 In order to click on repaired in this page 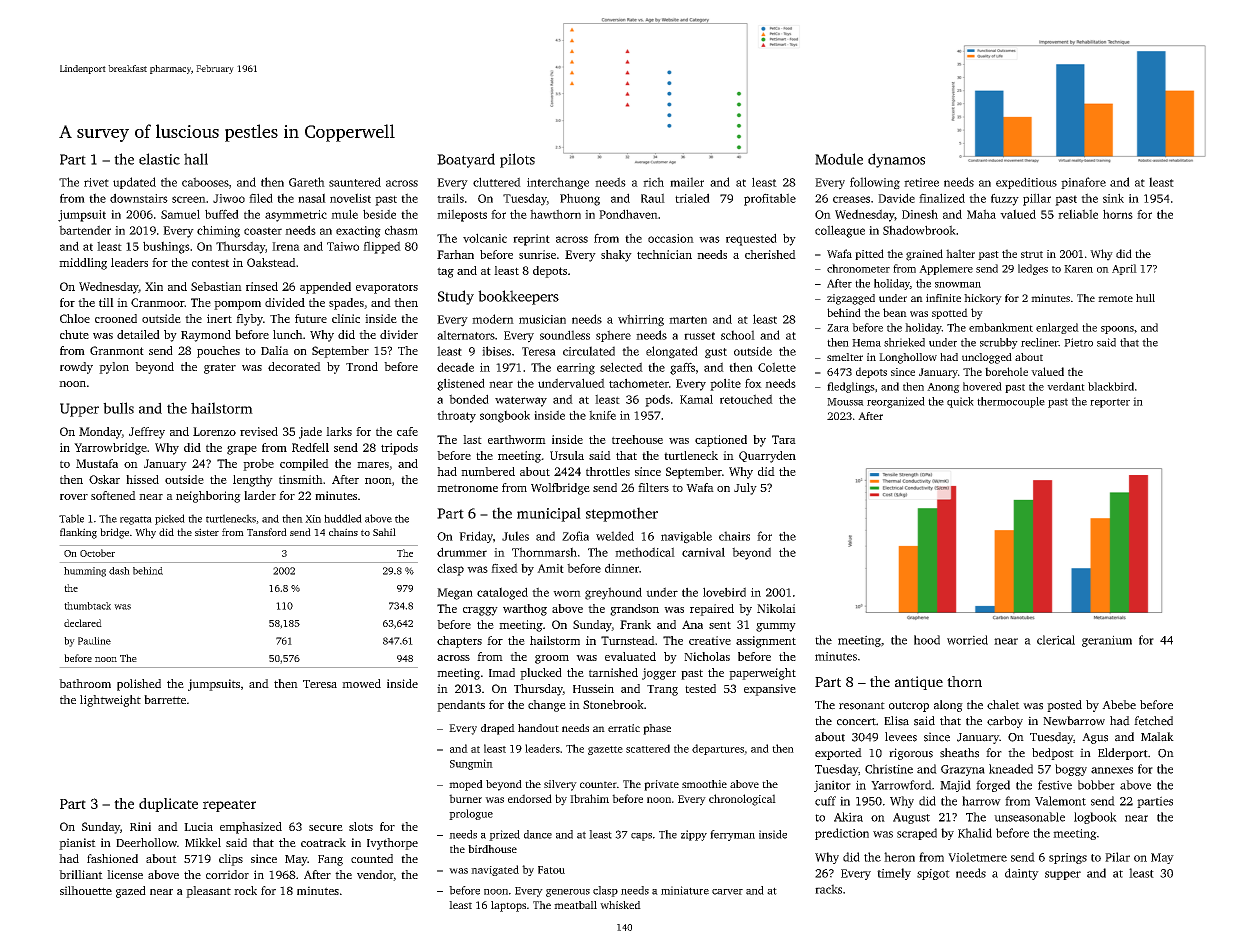, I will do `click(712, 610)`.
